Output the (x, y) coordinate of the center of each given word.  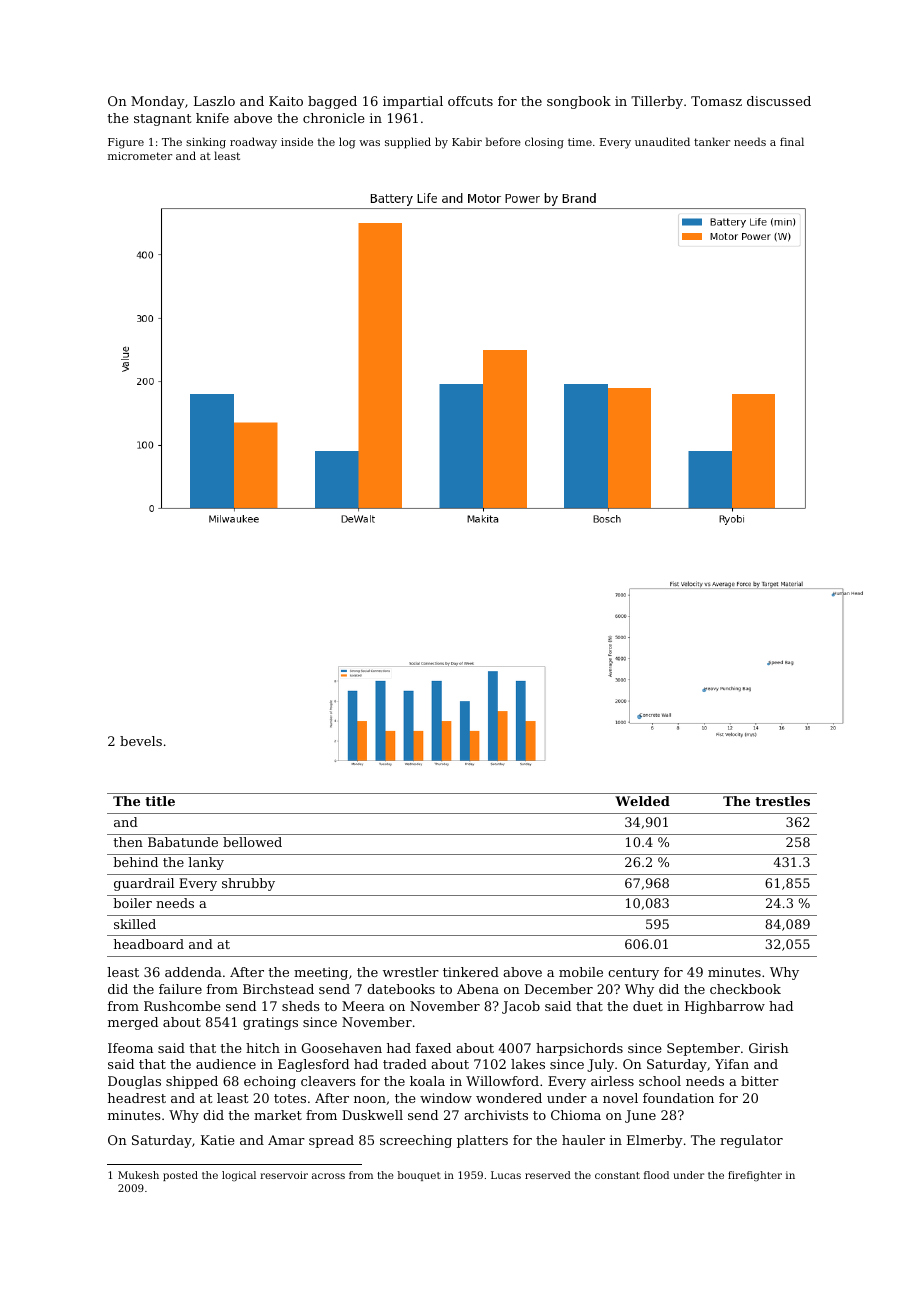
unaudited (662, 141)
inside (297, 141)
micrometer (140, 156)
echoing (270, 1082)
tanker (712, 141)
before (503, 141)
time (580, 142)
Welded (642, 801)
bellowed (252, 842)
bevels (141, 741)
